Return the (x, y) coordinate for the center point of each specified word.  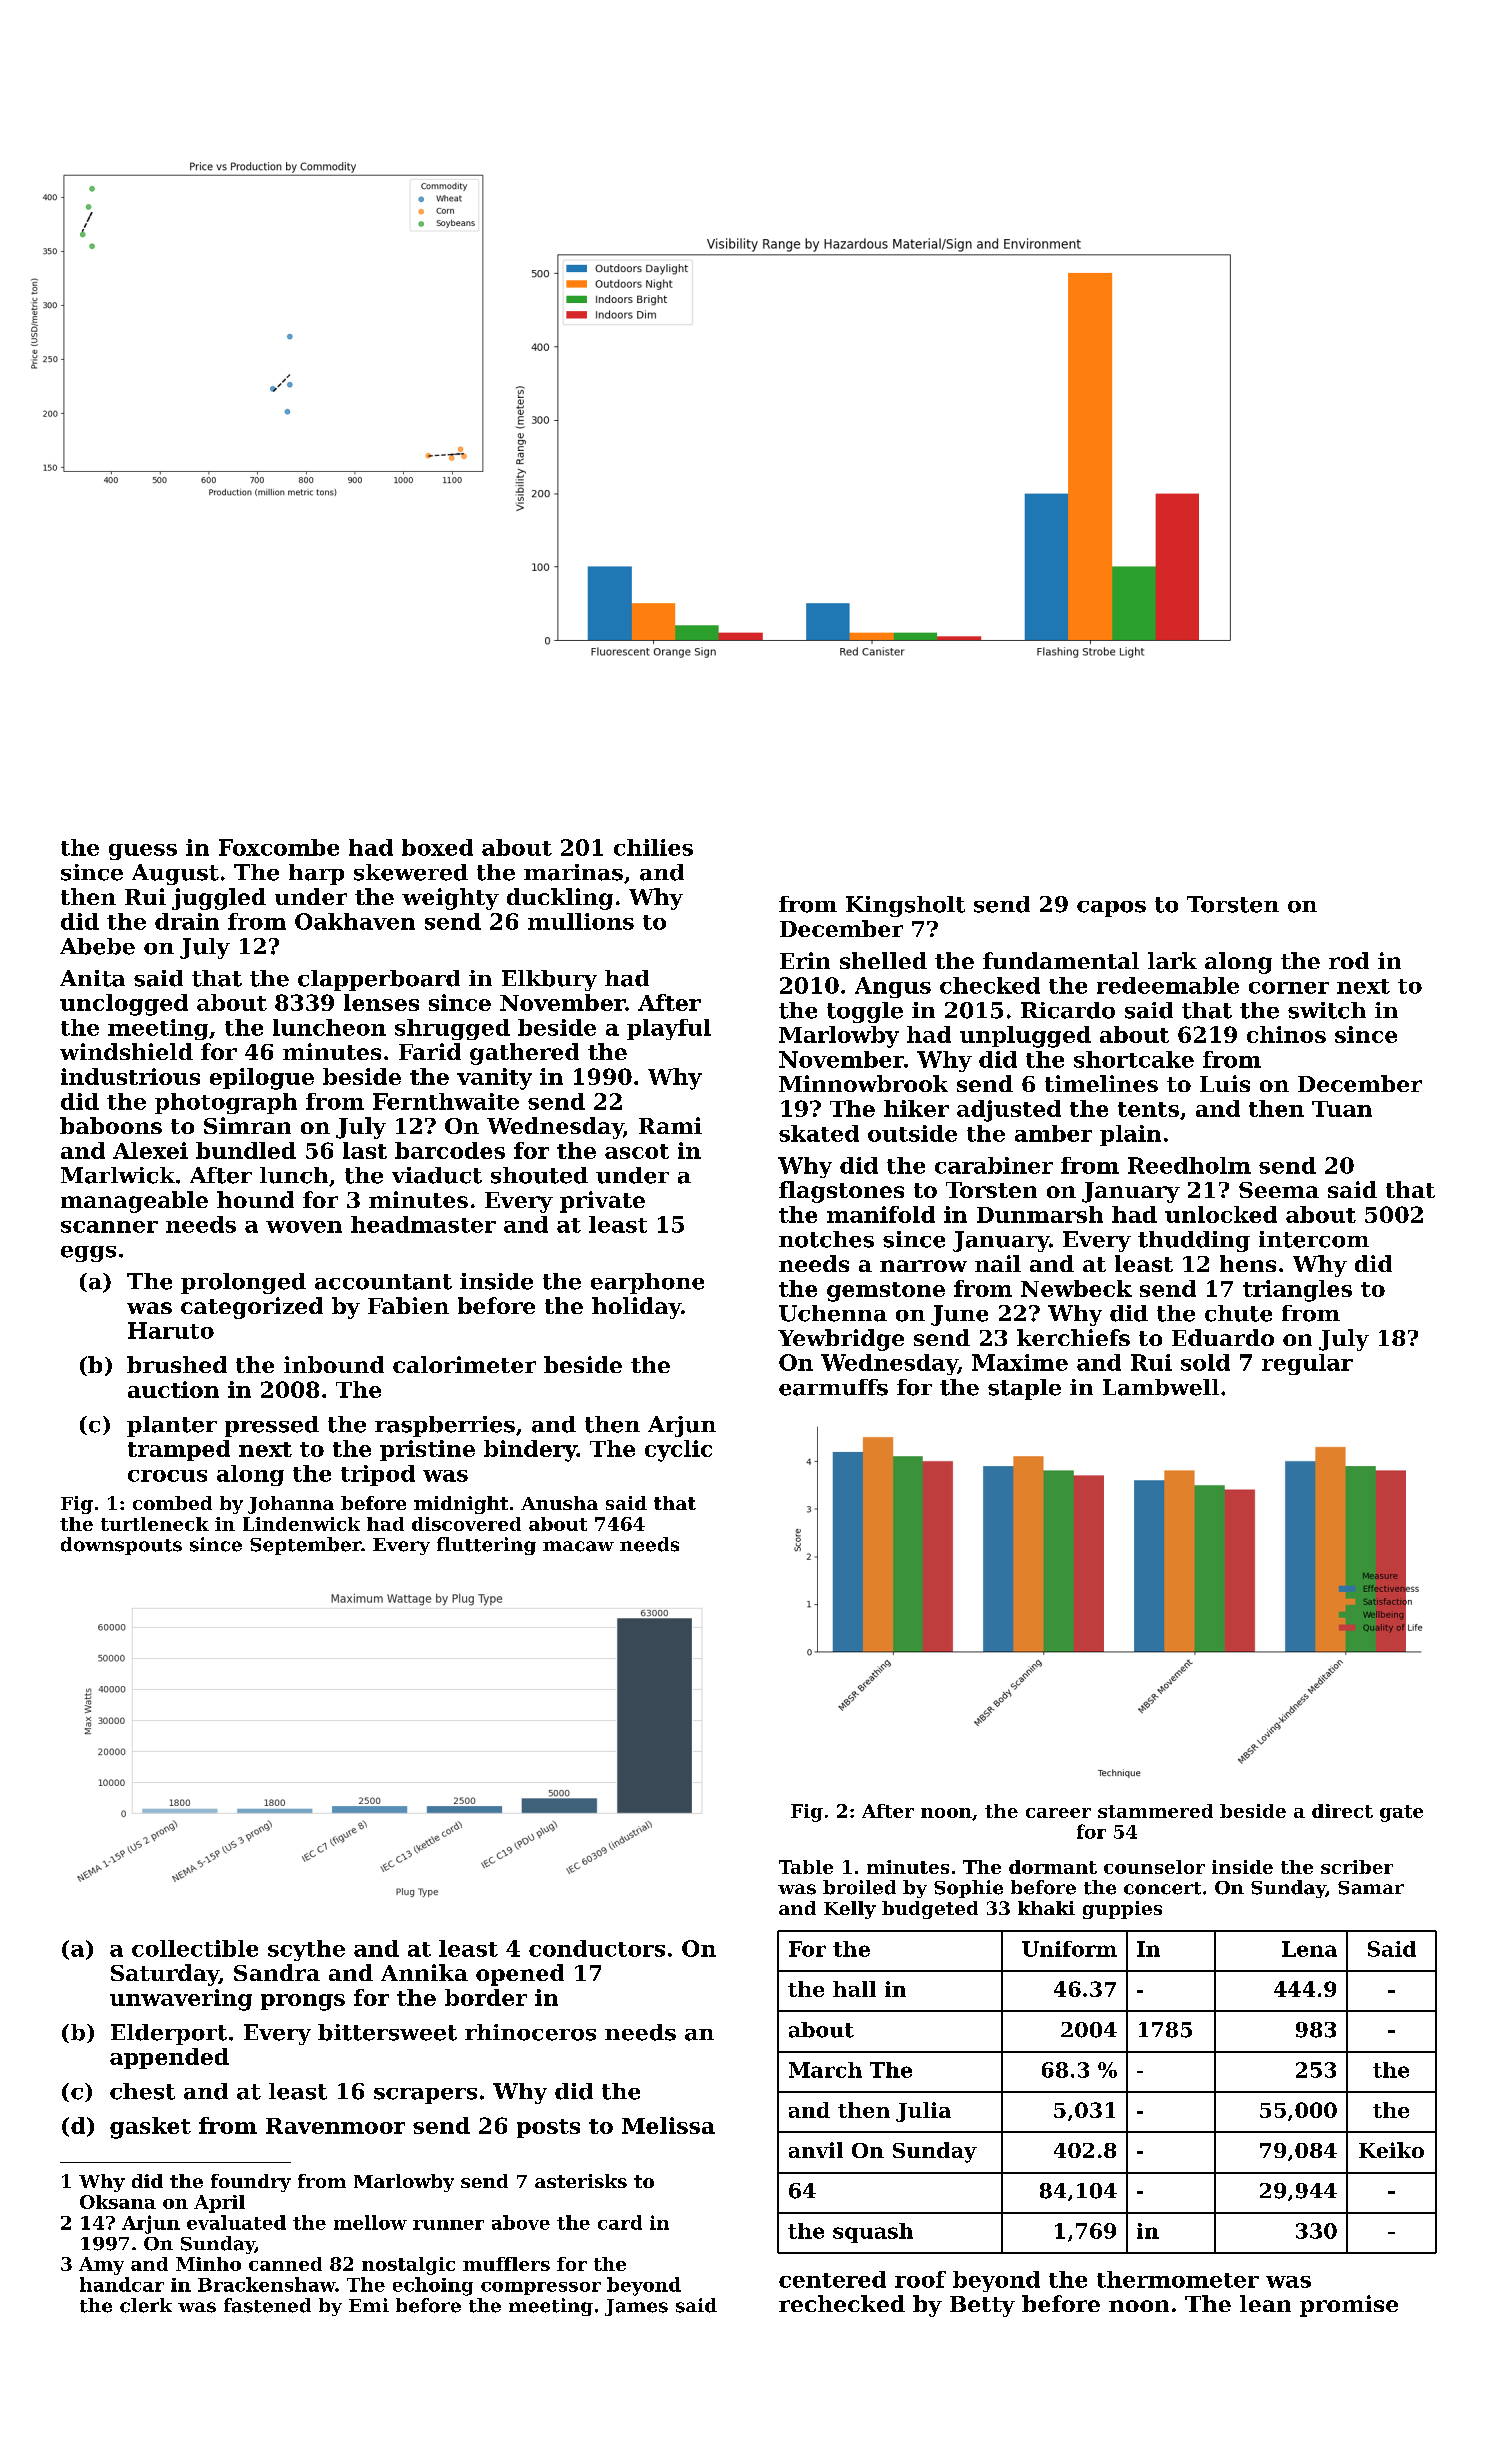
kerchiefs (1073, 1337)
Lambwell (1161, 1387)
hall (854, 1989)
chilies (653, 847)
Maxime (1020, 1362)
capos (1111, 909)
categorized (252, 1308)
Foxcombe (279, 847)
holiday (636, 1308)
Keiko (1391, 2150)
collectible (195, 1948)
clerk (146, 2305)
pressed (272, 1426)
